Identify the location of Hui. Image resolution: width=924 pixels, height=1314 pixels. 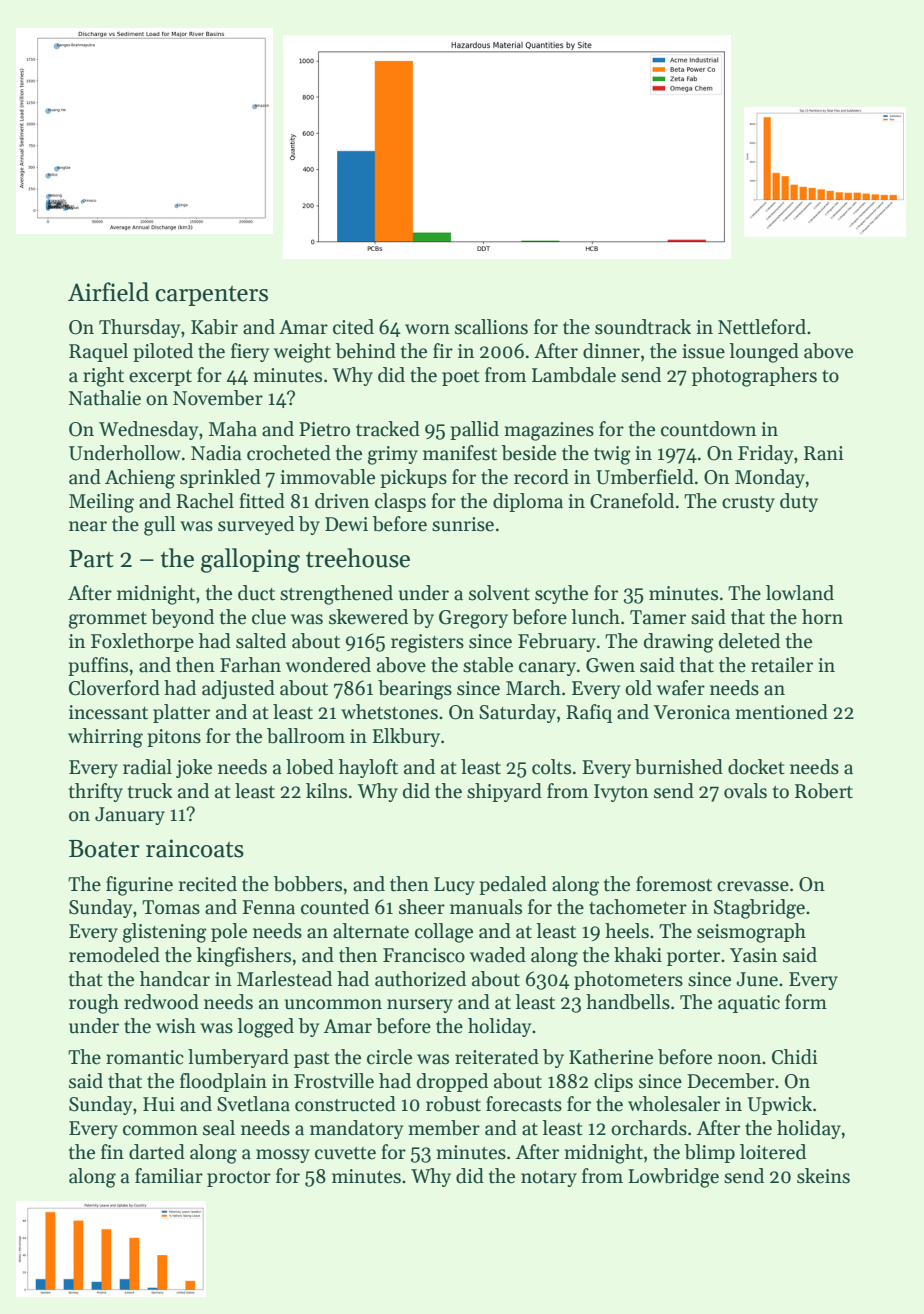
(159, 1104).
